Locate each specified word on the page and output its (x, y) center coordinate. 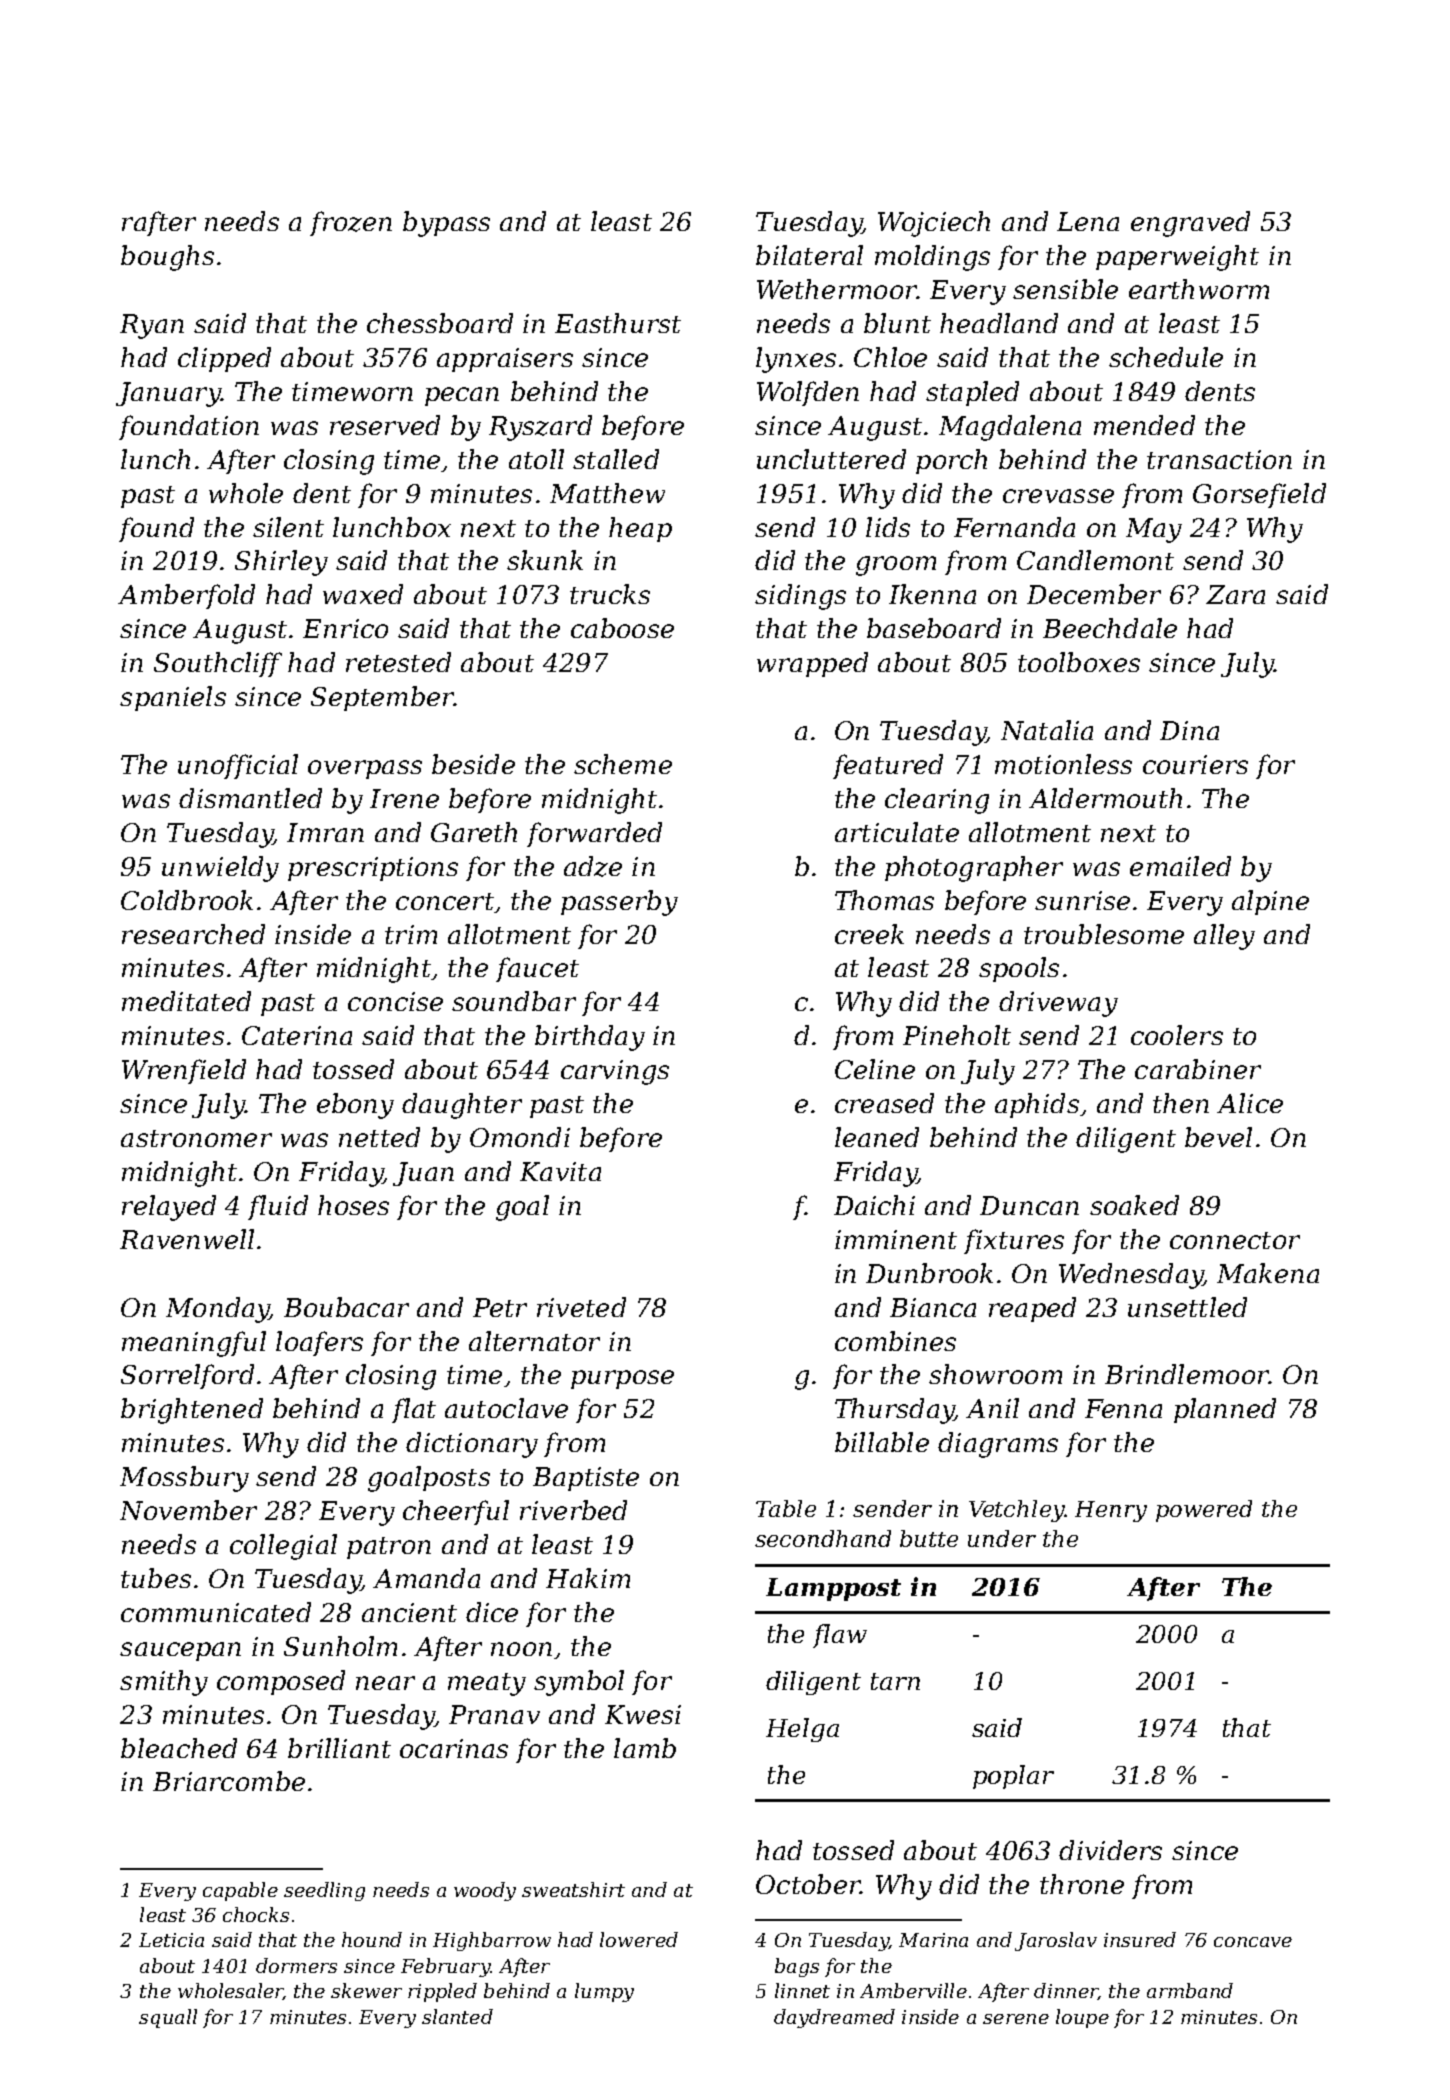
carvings (615, 1072)
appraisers (505, 360)
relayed (169, 1208)
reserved (385, 425)
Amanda (426, 1578)
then (1181, 1103)
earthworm (1199, 289)
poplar (1013, 1777)
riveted (581, 1307)
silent (288, 527)
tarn (895, 1681)
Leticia (171, 1940)
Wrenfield (184, 1071)
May (1154, 530)
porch (951, 461)
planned (1225, 1410)
